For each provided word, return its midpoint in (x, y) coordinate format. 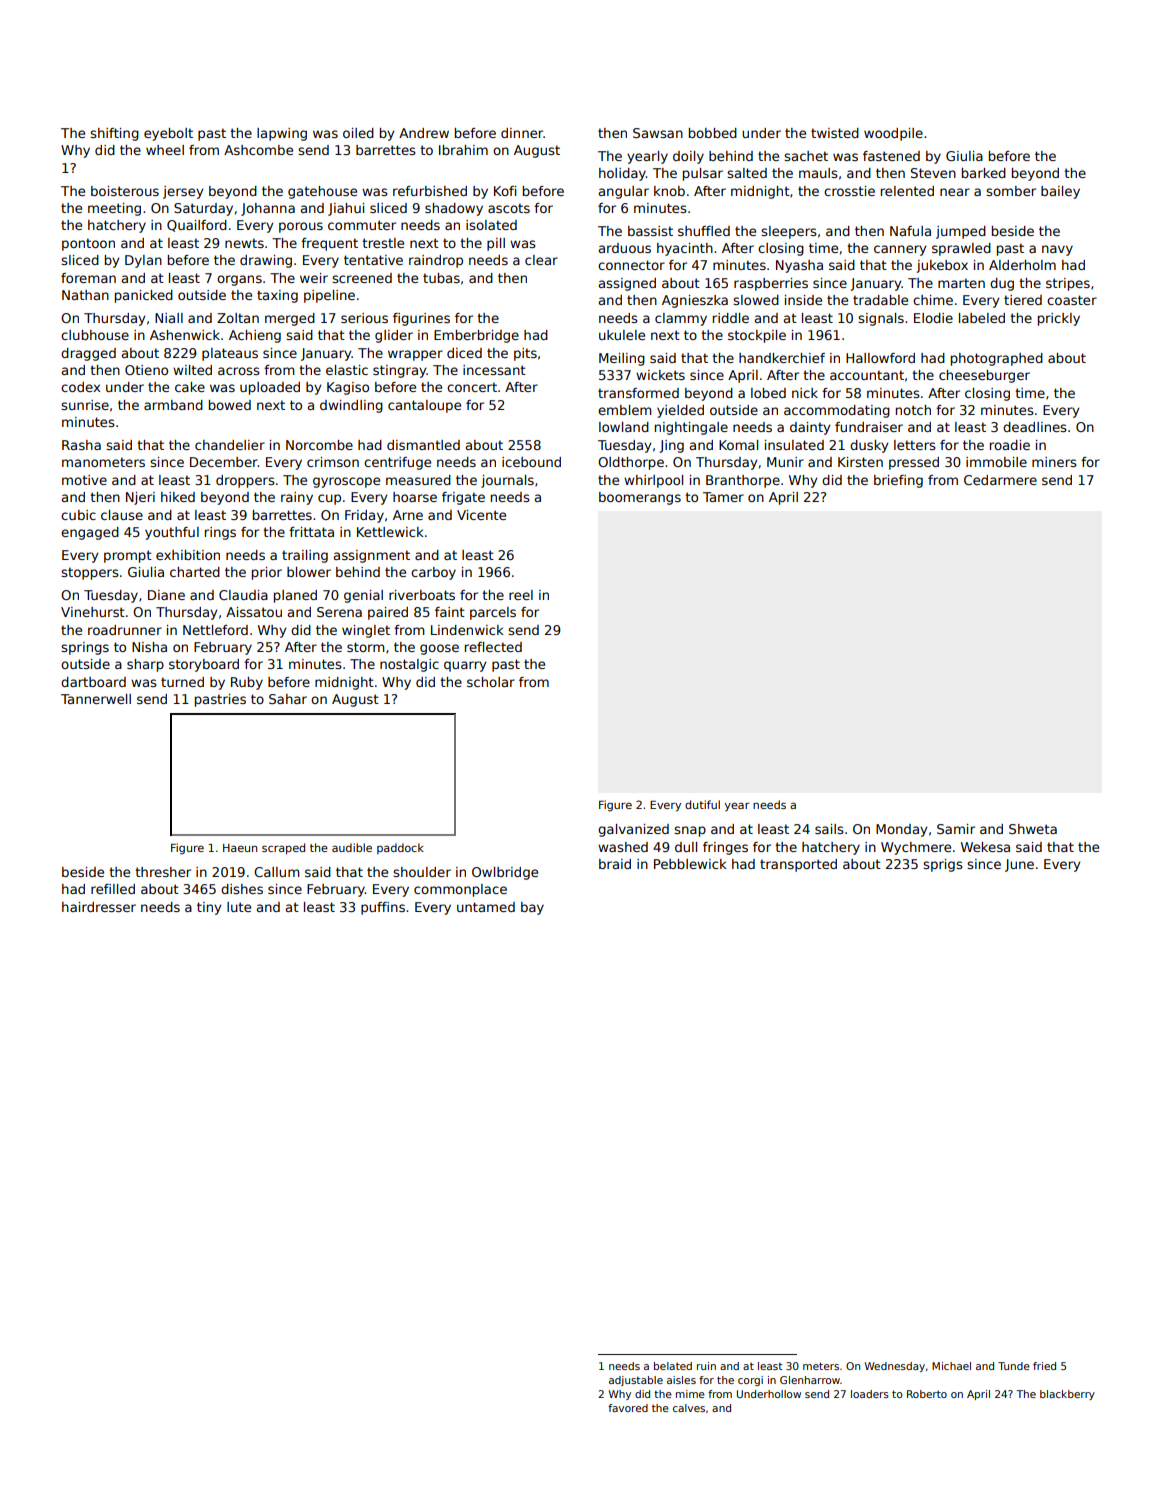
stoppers (90, 573)
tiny (209, 908)
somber (1011, 191)
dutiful (702, 804)
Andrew (424, 133)
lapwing (282, 134)
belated (673, 1366)
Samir (956, 829)
